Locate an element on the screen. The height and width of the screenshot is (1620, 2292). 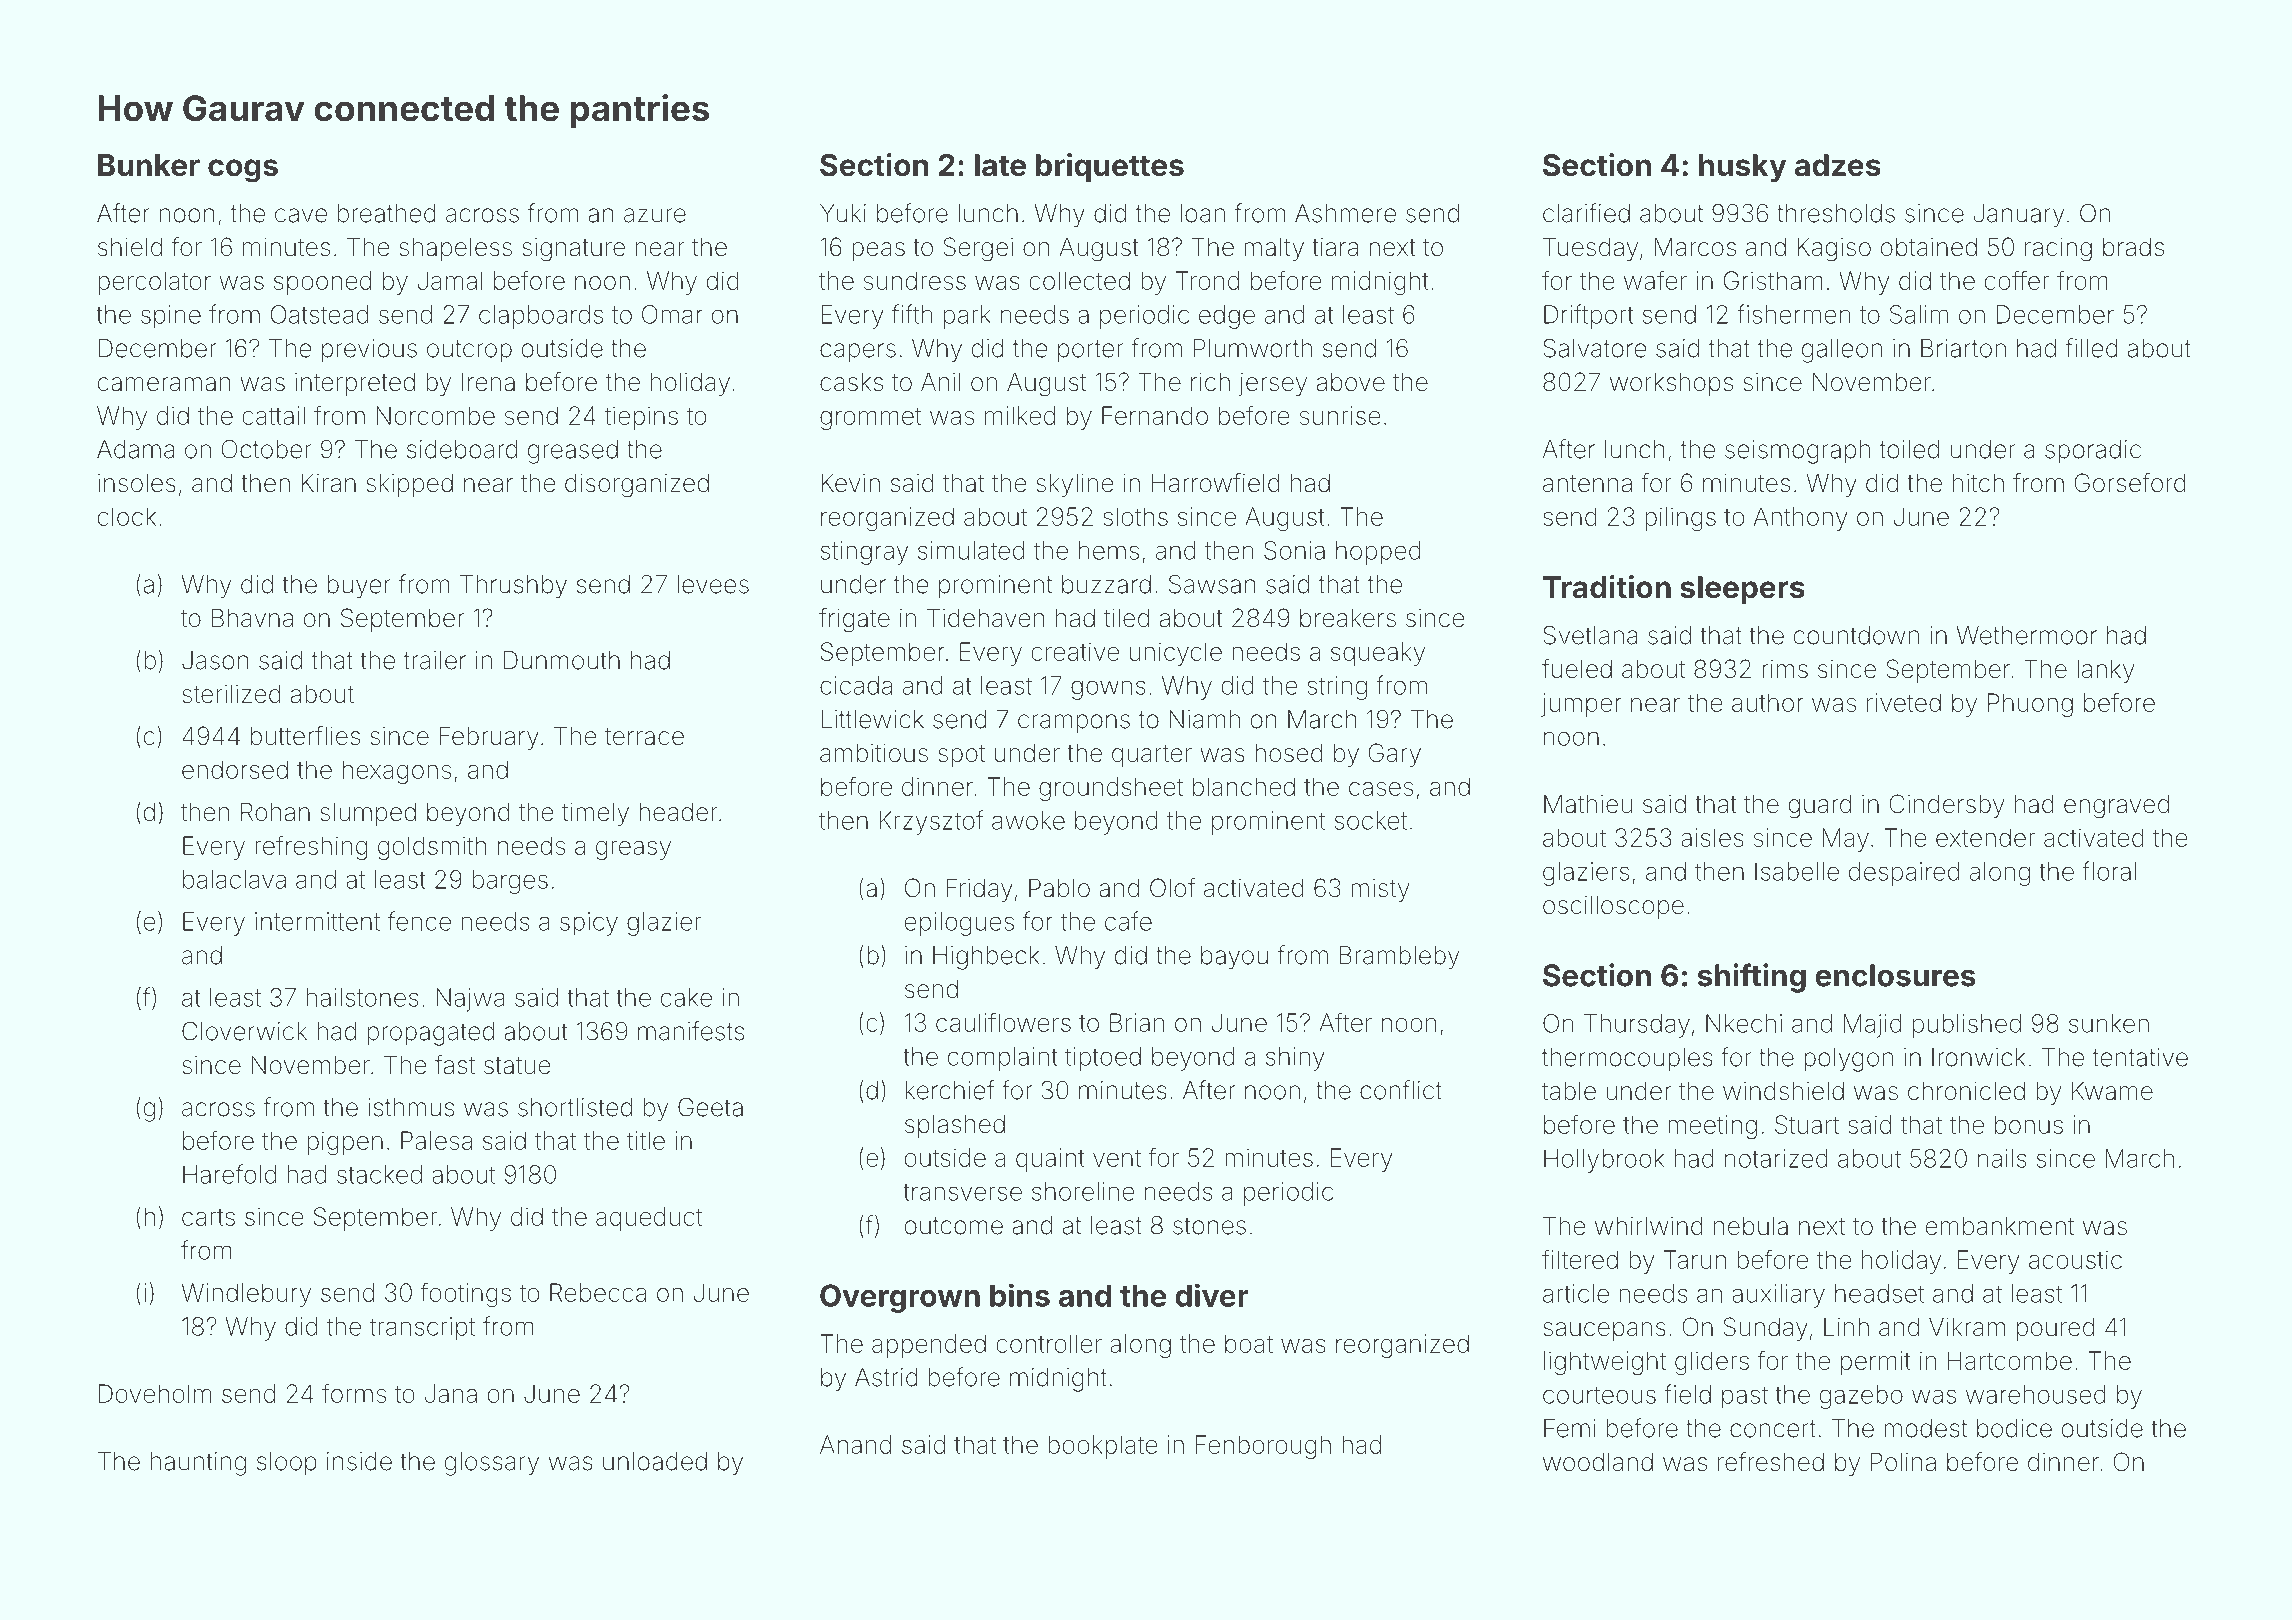
fifth is located at coordinates (912, 314).
